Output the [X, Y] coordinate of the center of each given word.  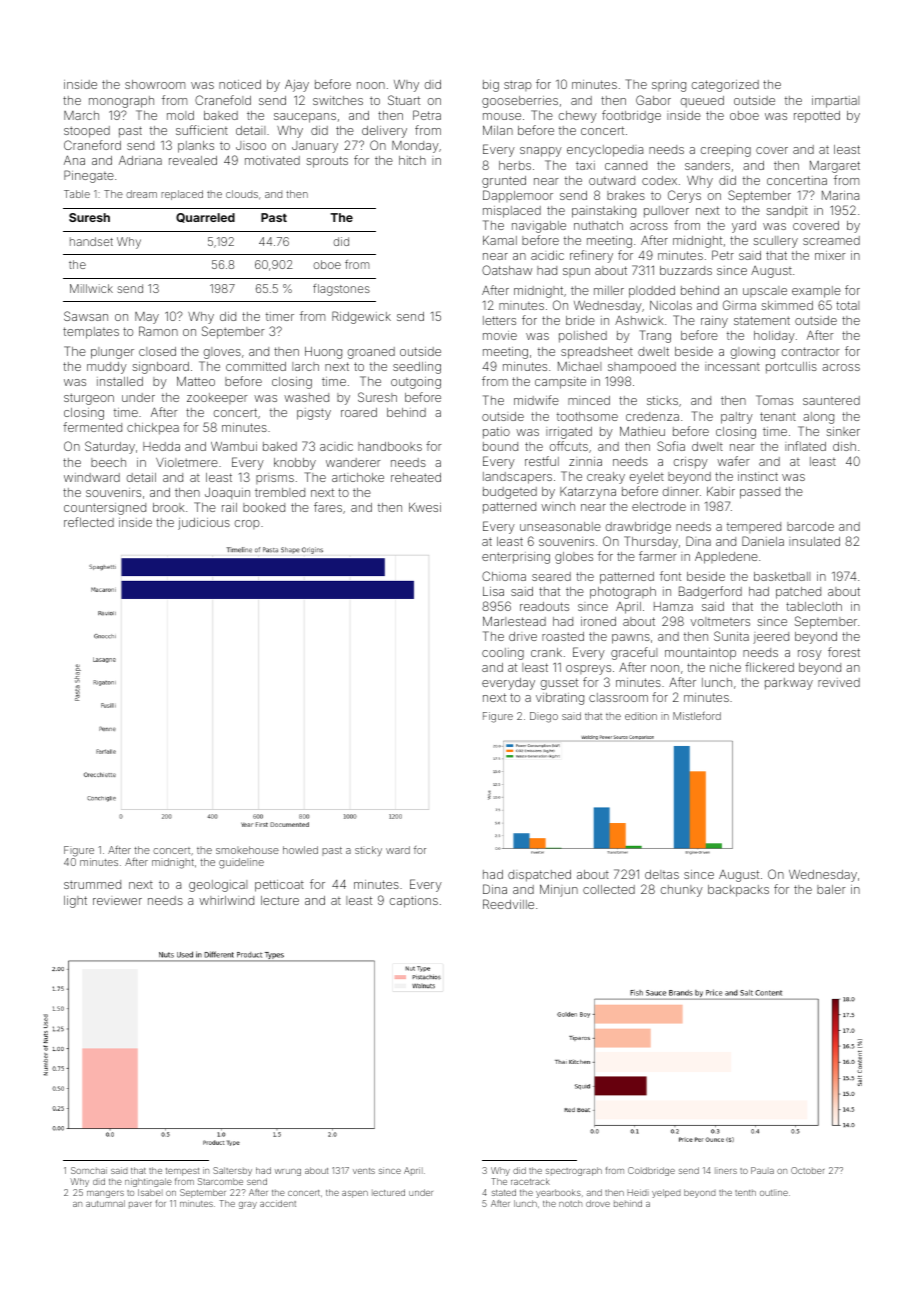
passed [760, 493]
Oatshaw [507, 270]
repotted [817, 117]
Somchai [89, 1170]
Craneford [92, 145]
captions [414, 902]
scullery [775, 242]
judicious [204, 524]
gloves [222, 353]
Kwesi [425, 507]
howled [300, 850]
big [491, 86]
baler [831, 889]
